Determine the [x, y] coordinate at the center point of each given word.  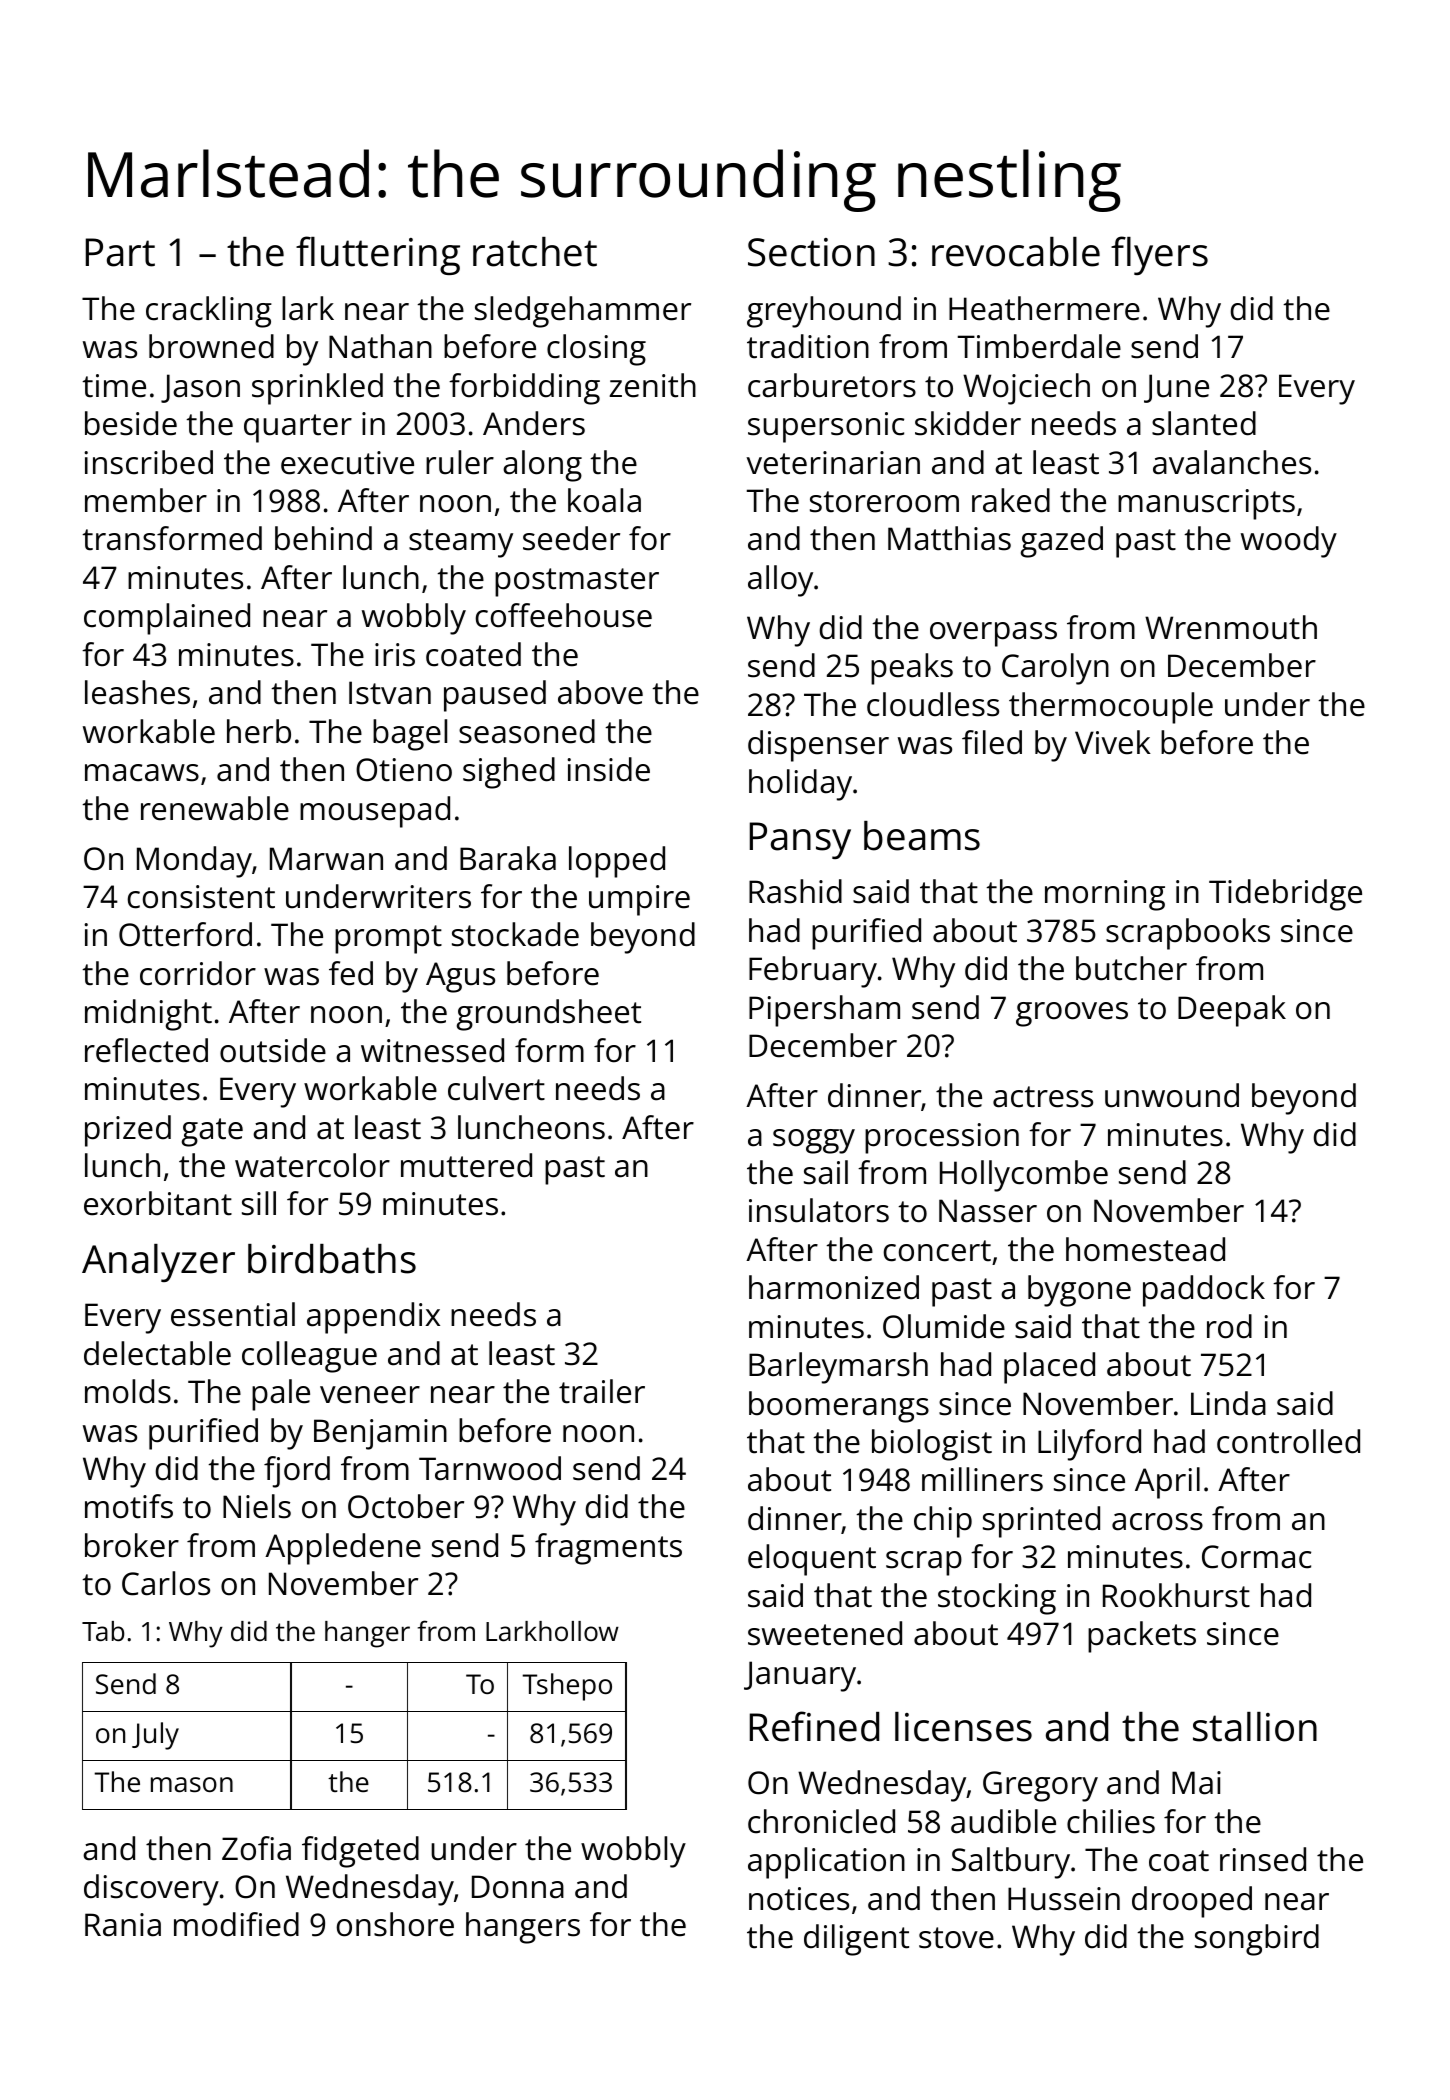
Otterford [185, 934]
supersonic [826, 427]
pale [281, 1395]
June [1176, 388]
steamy [461, 543]
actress [1043, 1097]
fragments [608, 1549]
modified [236, 1924]
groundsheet [549, 1015]
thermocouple [1111, 708]
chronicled [821, 1821]
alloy [780, 581]
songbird [1257, 1940]
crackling [209, 312]
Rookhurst [1176, 1595]
